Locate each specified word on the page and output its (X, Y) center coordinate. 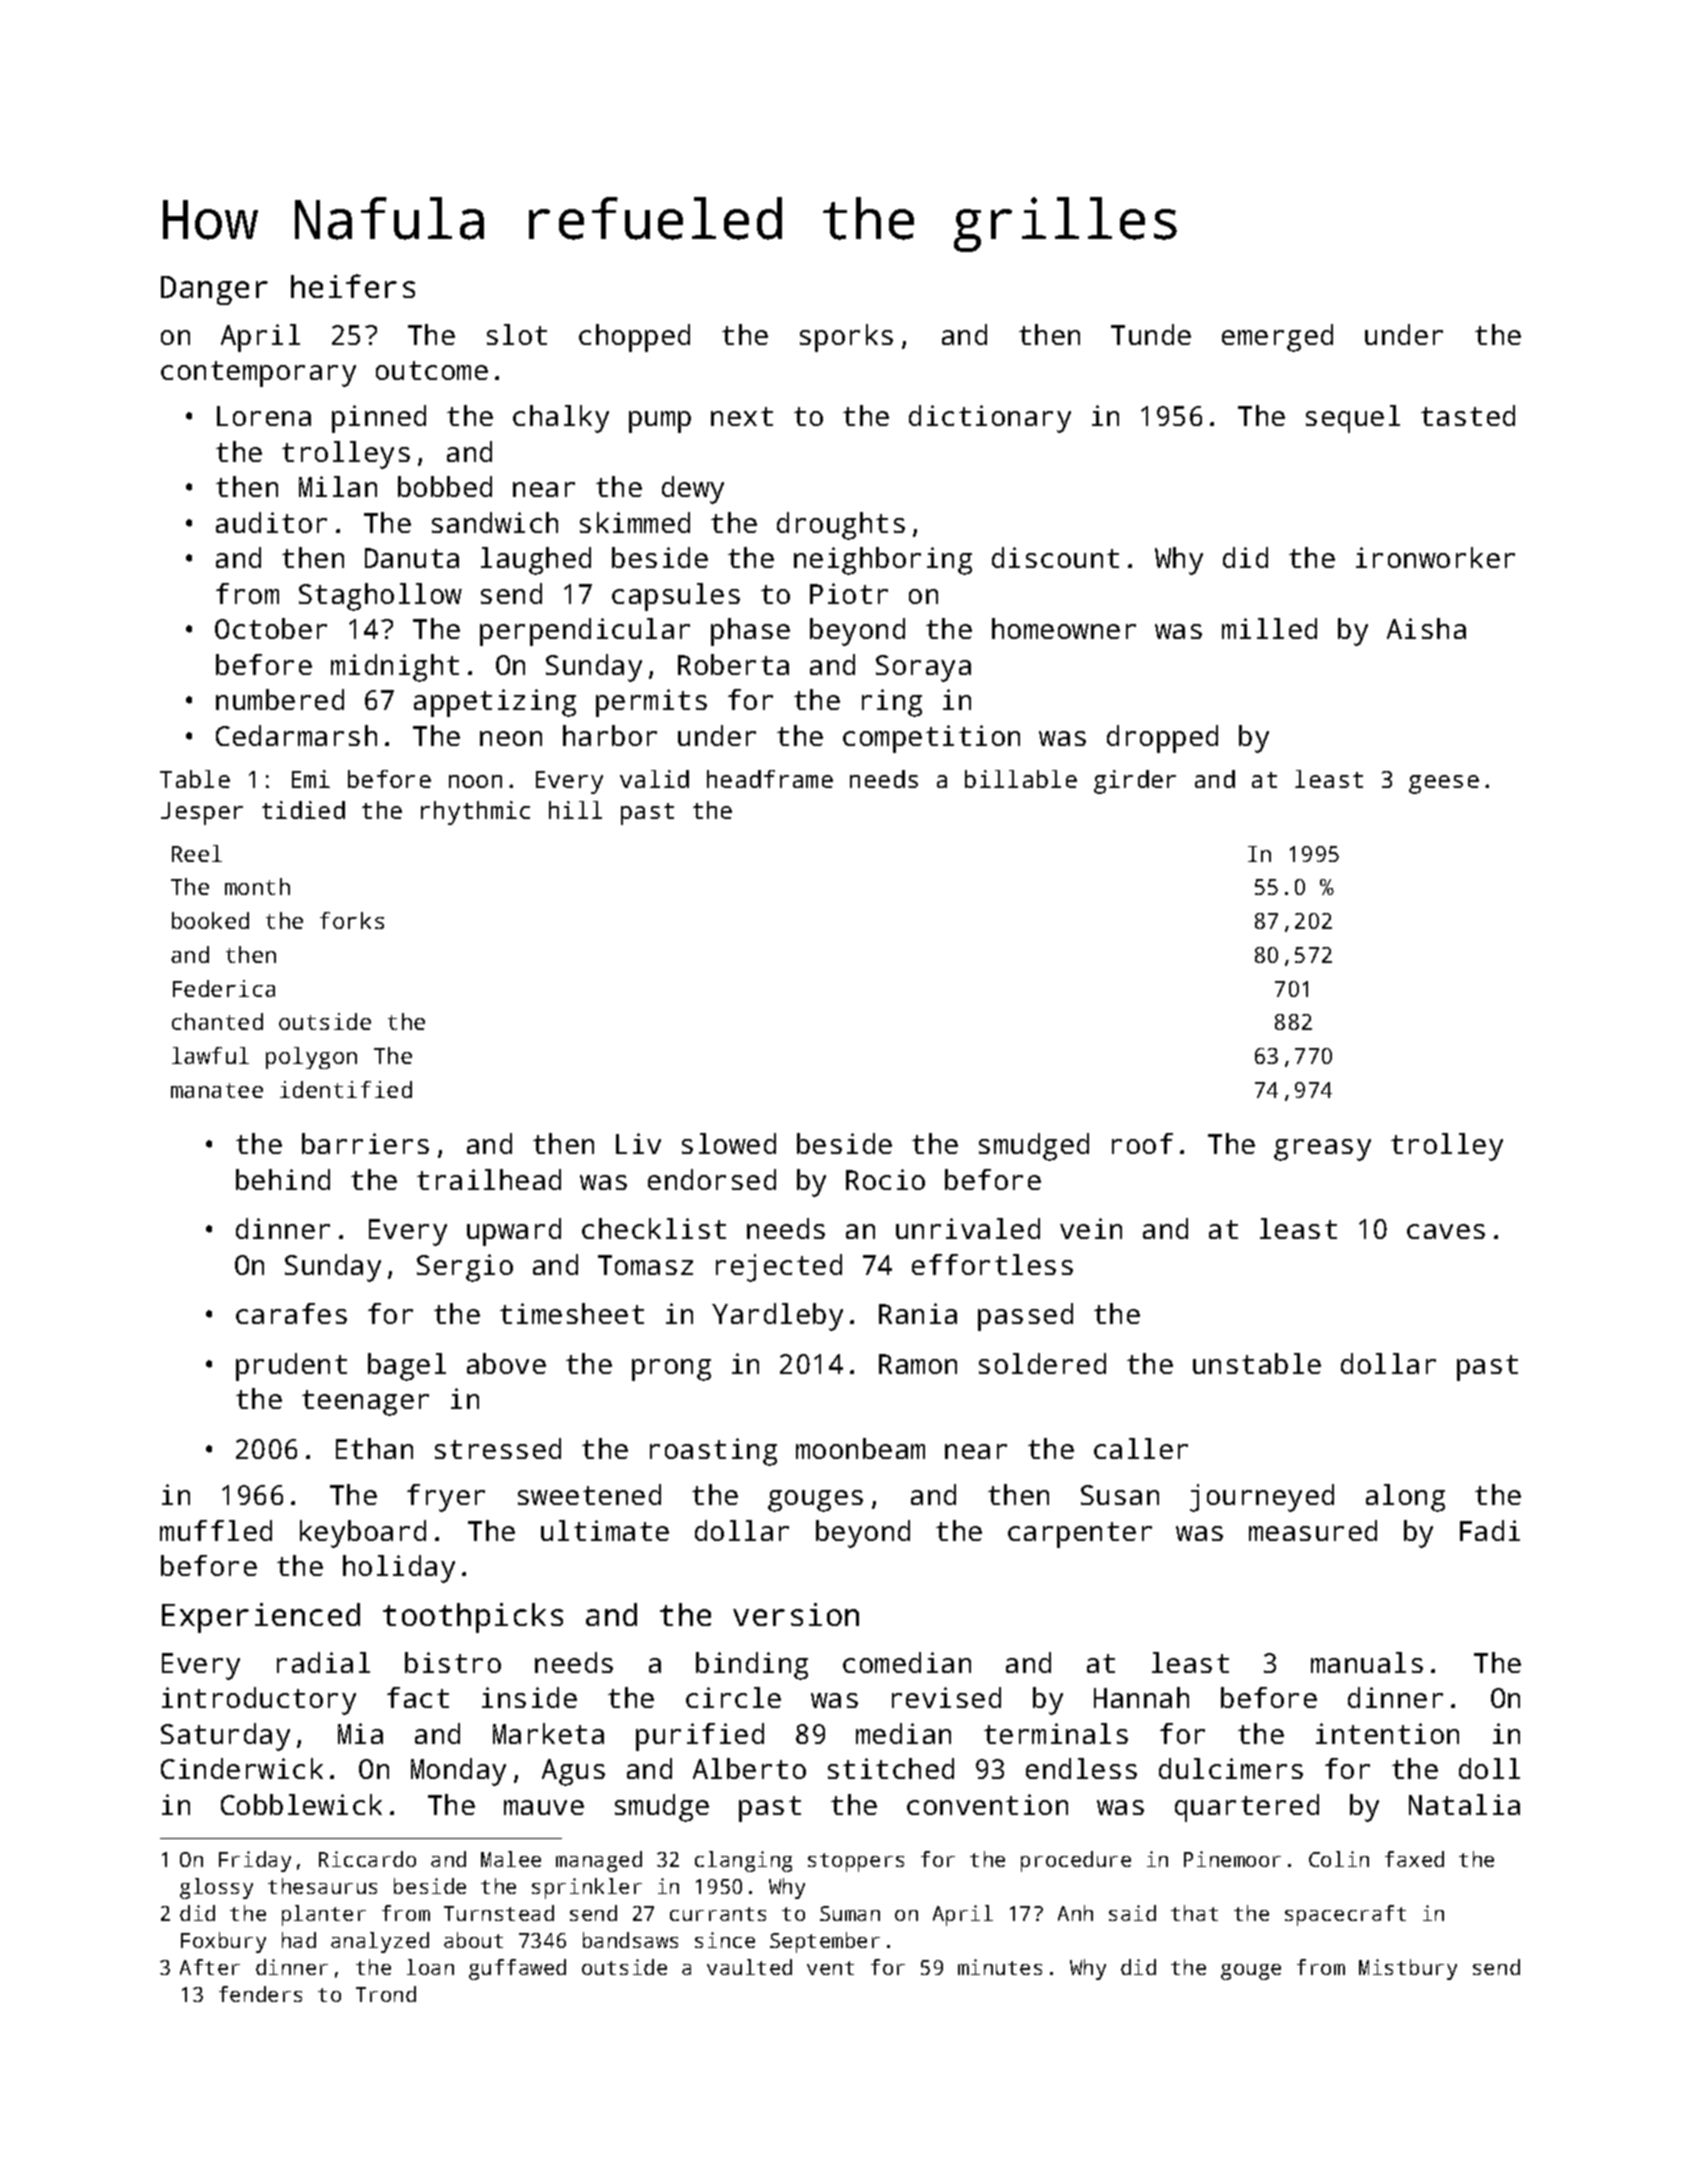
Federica (224, 988)
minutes (1000, 1967)
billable (1021, 779)
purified (700, 1737)
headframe (770, 779)
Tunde (1151, 334)
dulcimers (1231, 1768)
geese (1444, 784)
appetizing (495, 703)
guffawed (517, 1969)
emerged (1277, 338)
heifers (353, 286)
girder (1135, 782)
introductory (259, 1701)
